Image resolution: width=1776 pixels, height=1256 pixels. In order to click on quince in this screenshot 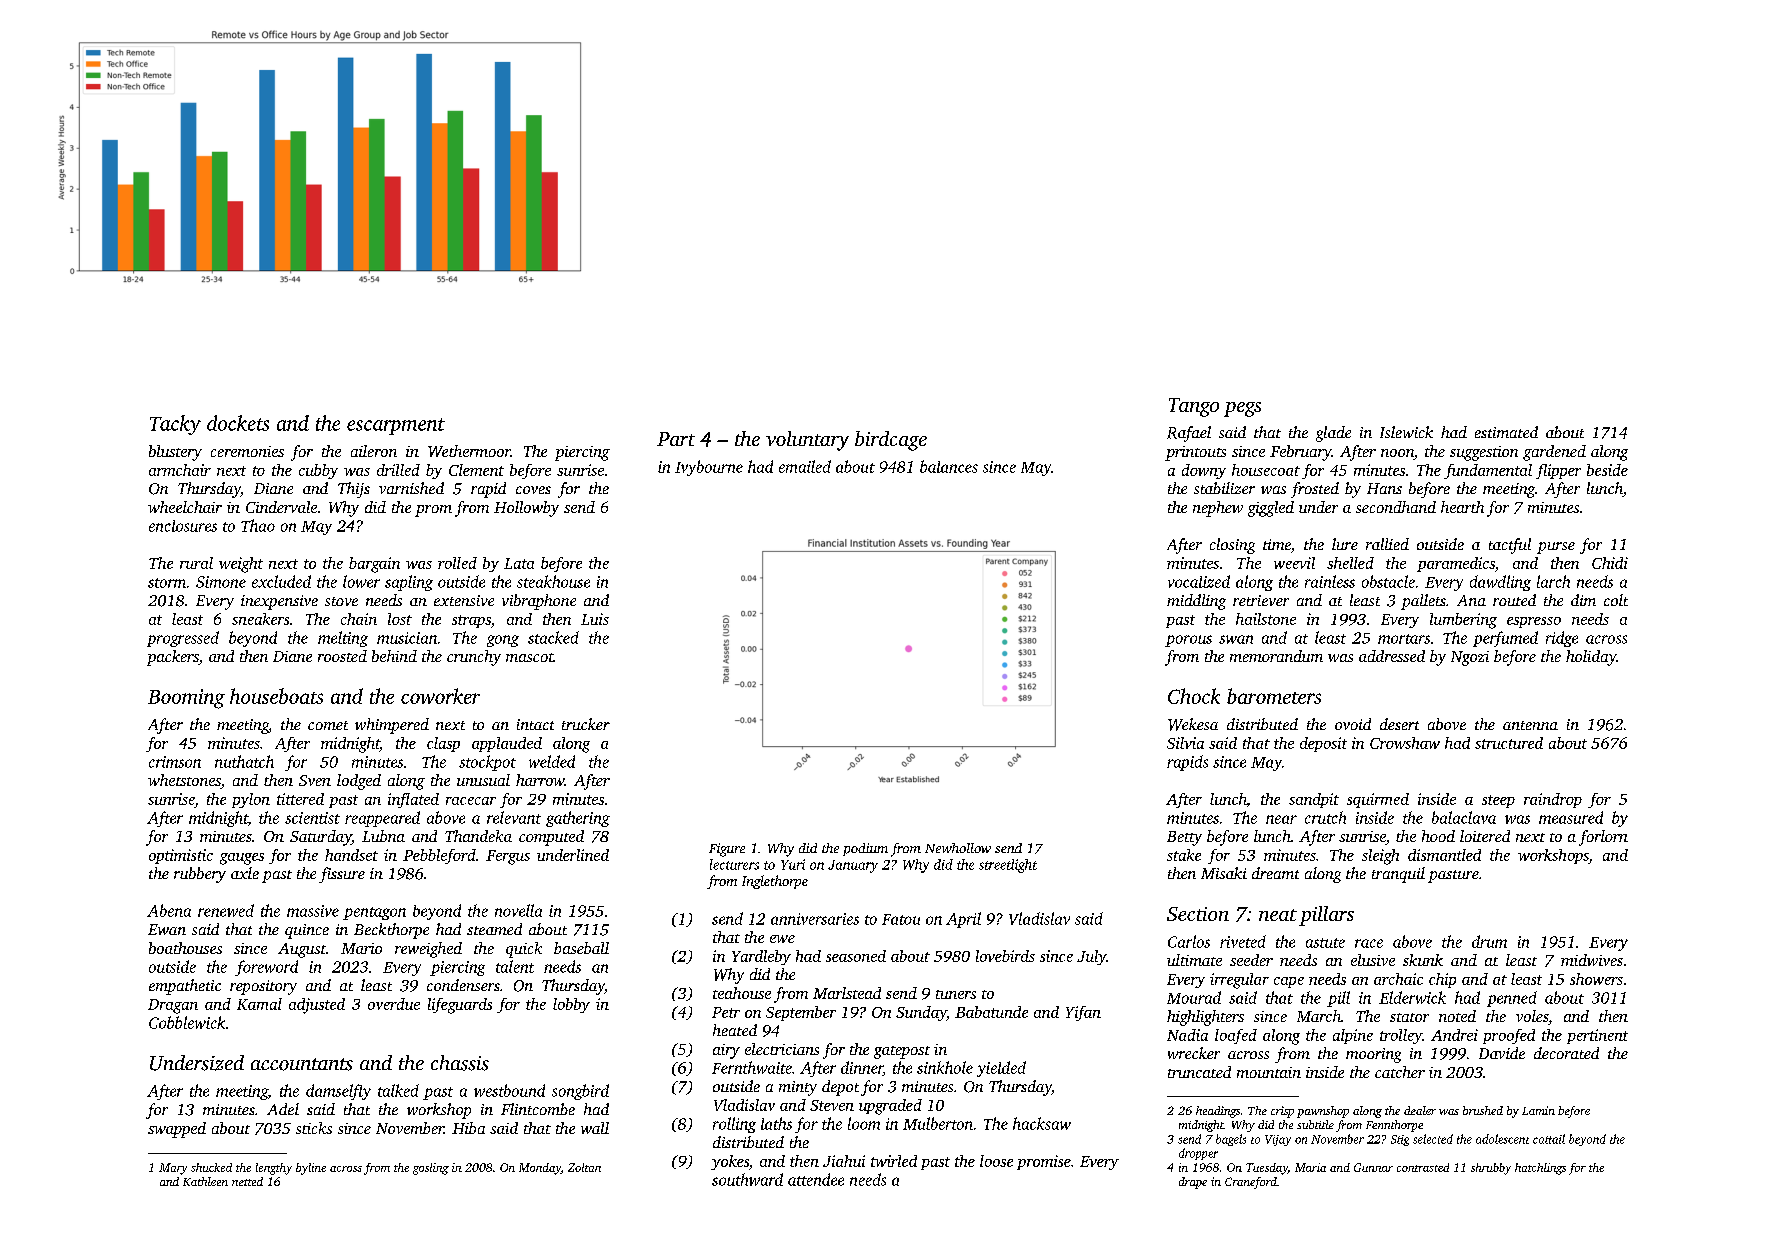, I will do `click(307, 931)`.
